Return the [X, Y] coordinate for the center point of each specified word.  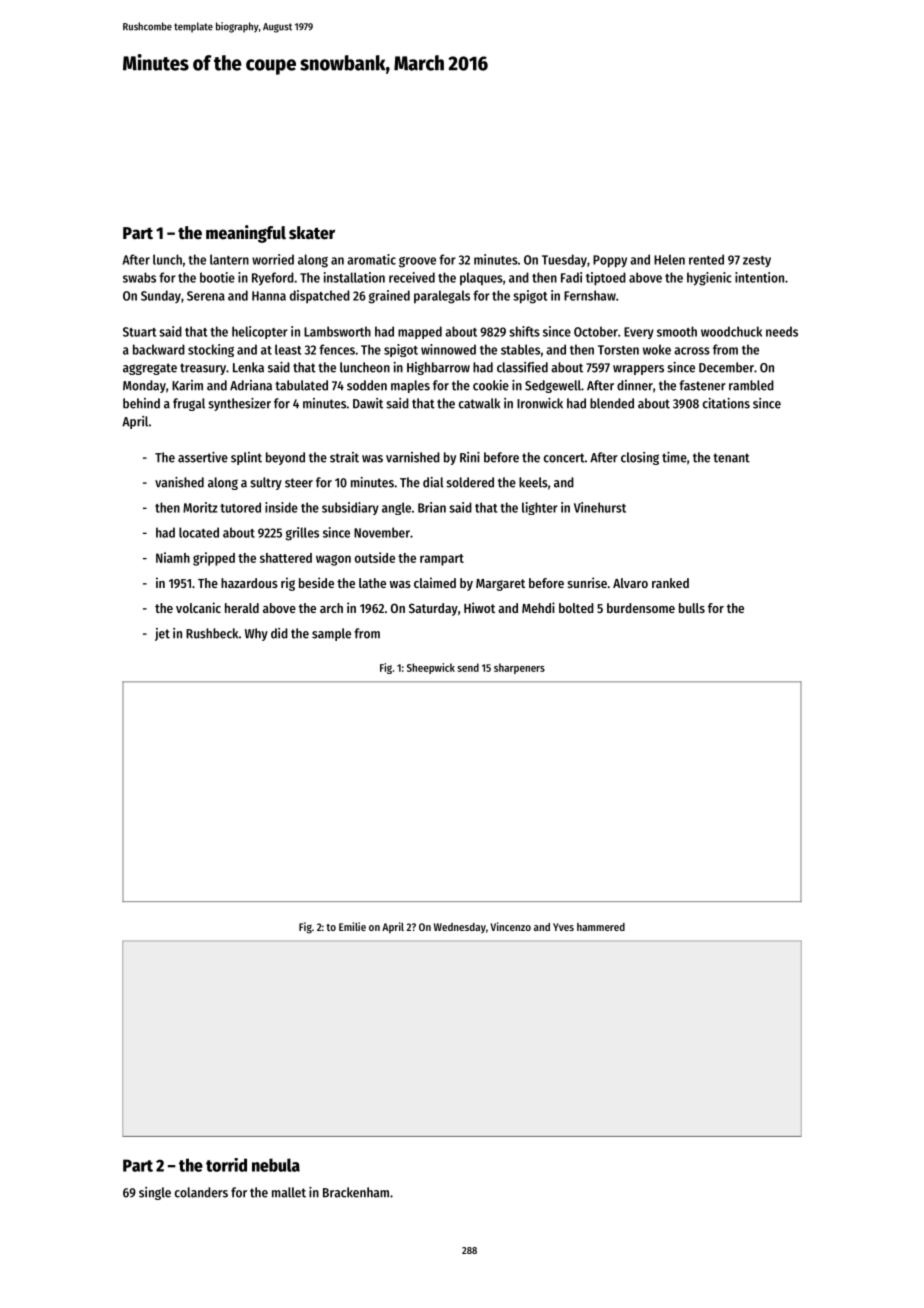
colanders [201, 1192]
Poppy [610, 261]
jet [162, 634]
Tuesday [564, 260]
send [468, 667]
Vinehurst [600, 507]
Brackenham [356, 1192]
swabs [139, 277]
